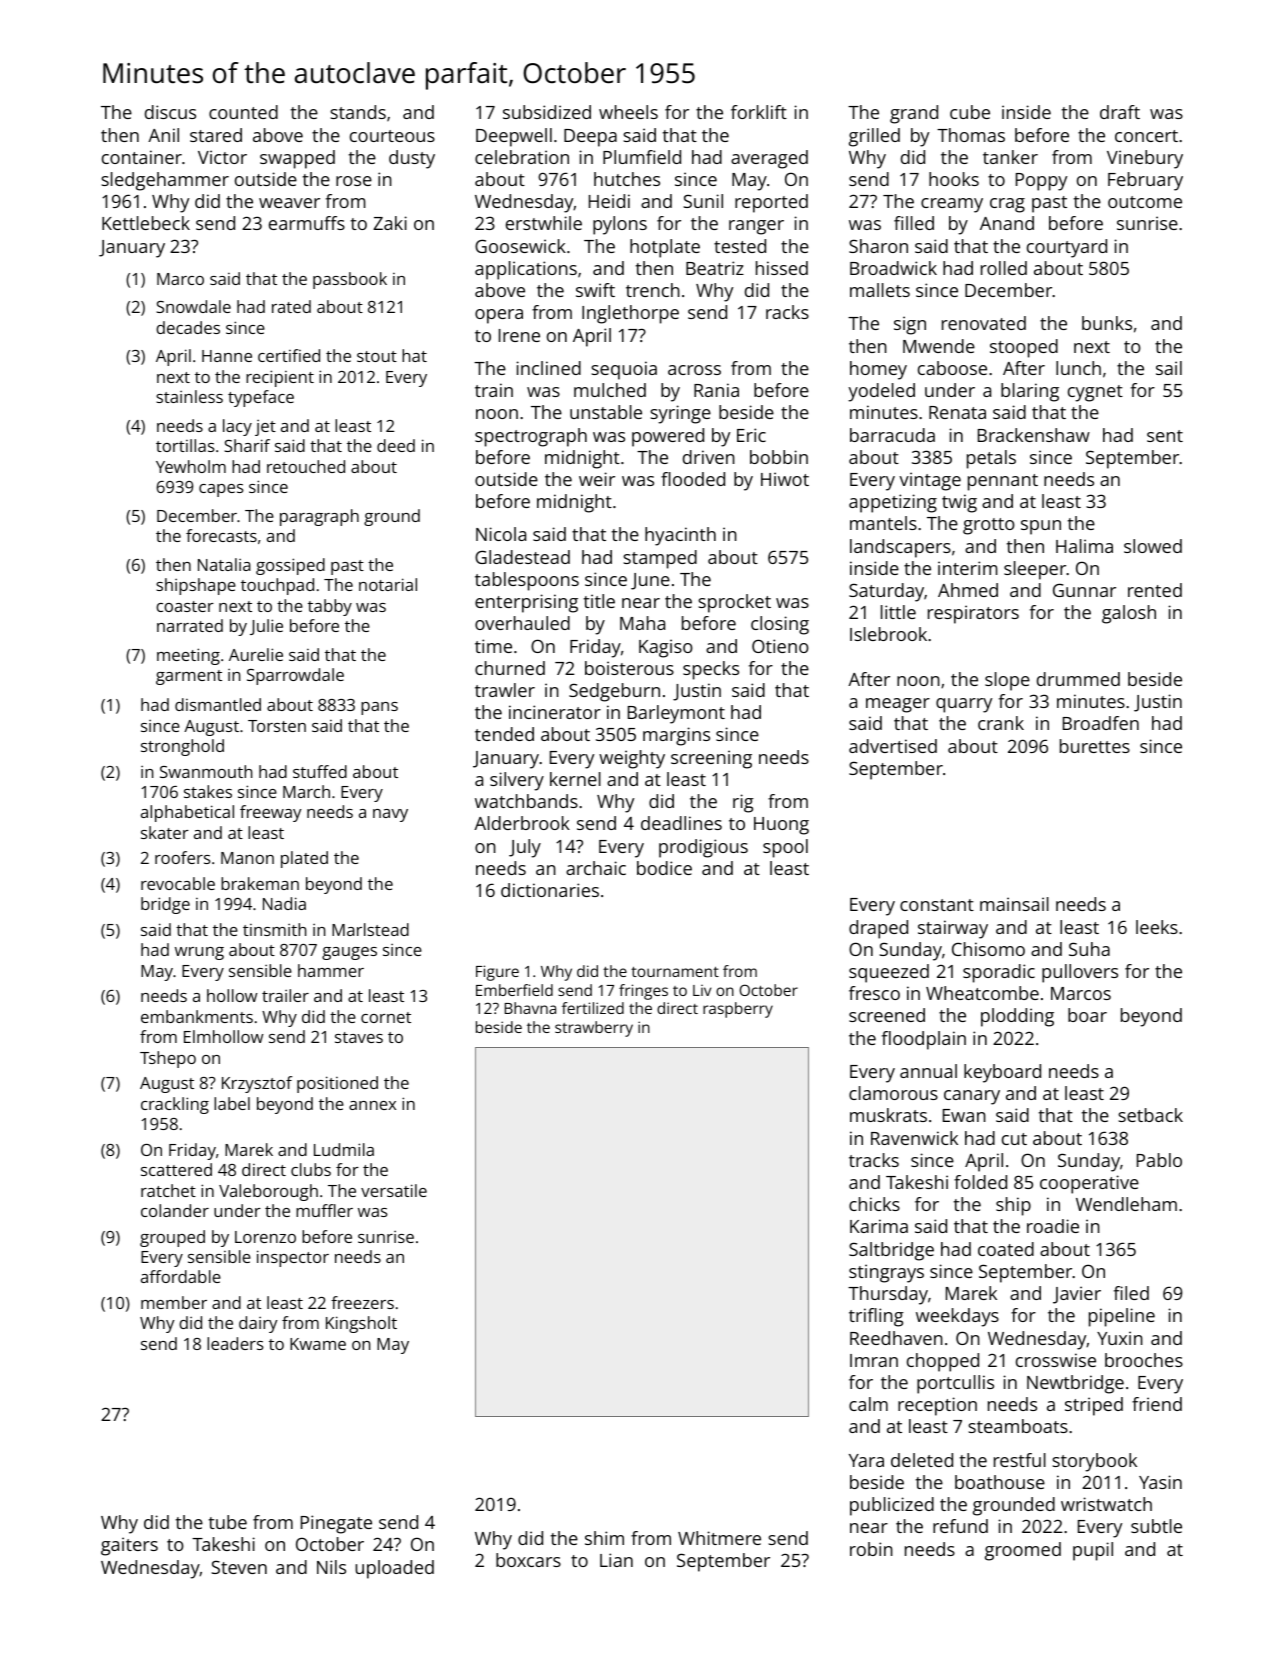  I want to click on boxcars, so click(528, 1560).
